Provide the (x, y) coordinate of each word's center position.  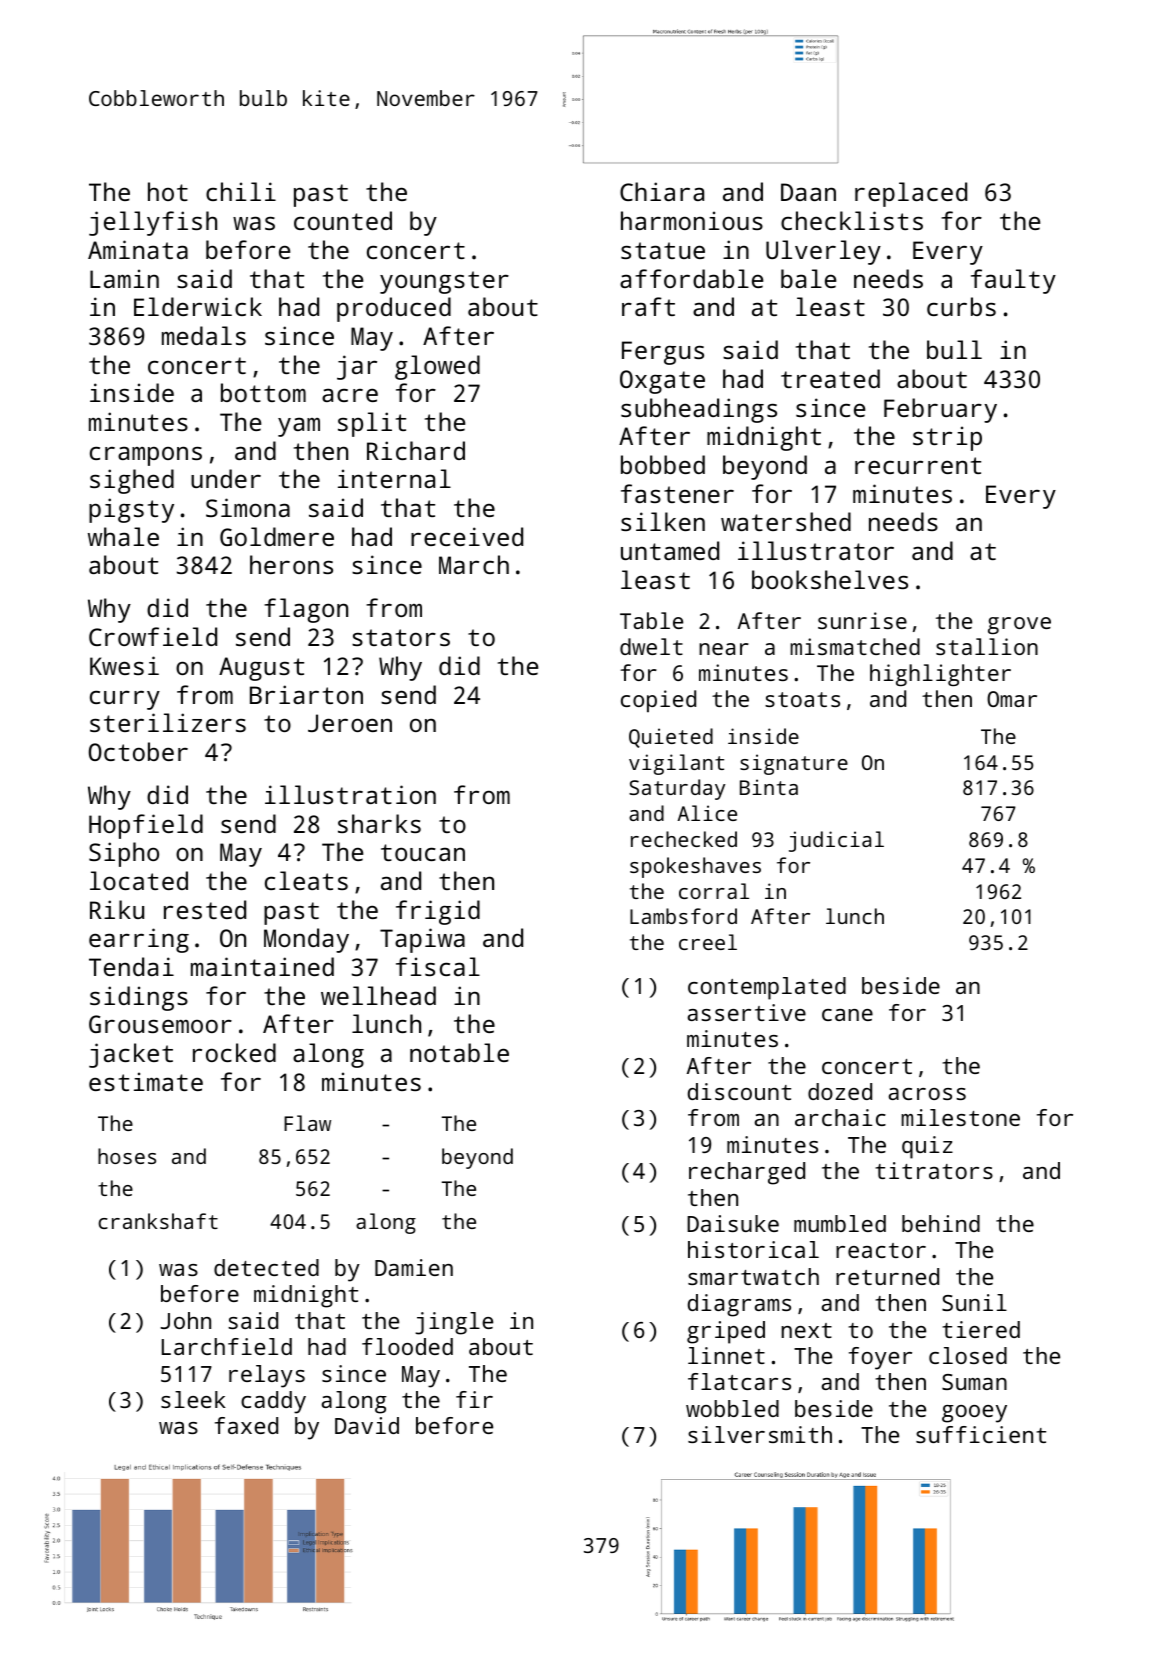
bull (954, 349)
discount (739, 1091)
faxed (246, 1425)
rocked (234, 1052)
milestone (960, 1117)
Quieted (671, 738)
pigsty (131, 510)
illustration (350, 794)
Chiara (662, 191)
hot (168, 191)
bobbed (663, 464)
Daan (808, 192)
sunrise (862, 620)
